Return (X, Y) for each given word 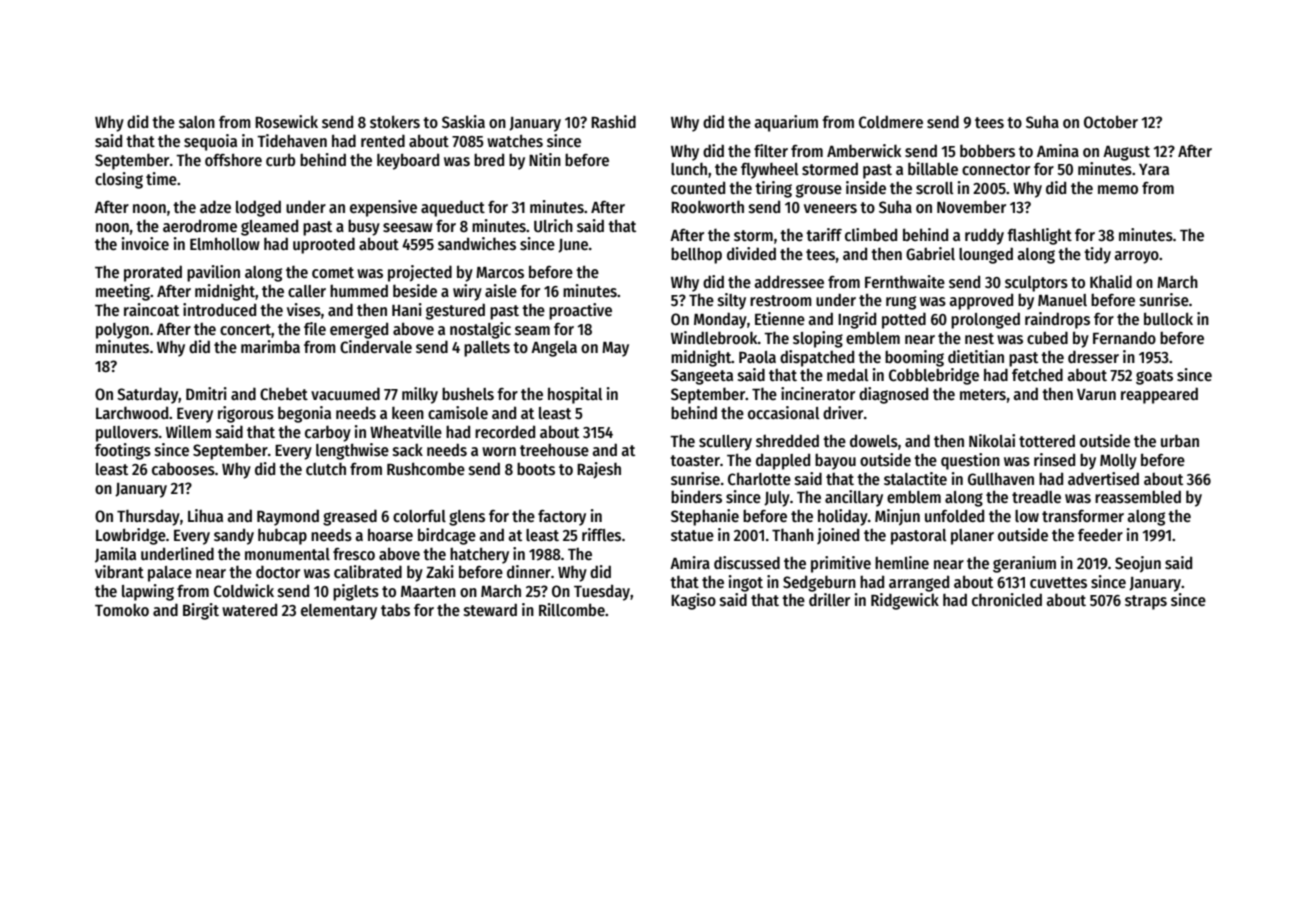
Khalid (1111, 281)
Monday (720, 320)
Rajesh (599, 470)
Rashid (613, 122)
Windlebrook (714, 337)
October (1111, 122)
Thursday (148, 517)
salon (197, 122)
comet (333, 272)
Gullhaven (1001, 479)
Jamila (115, 555)
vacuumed (345, 393)
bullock (1168, 318)
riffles (601, 534)
